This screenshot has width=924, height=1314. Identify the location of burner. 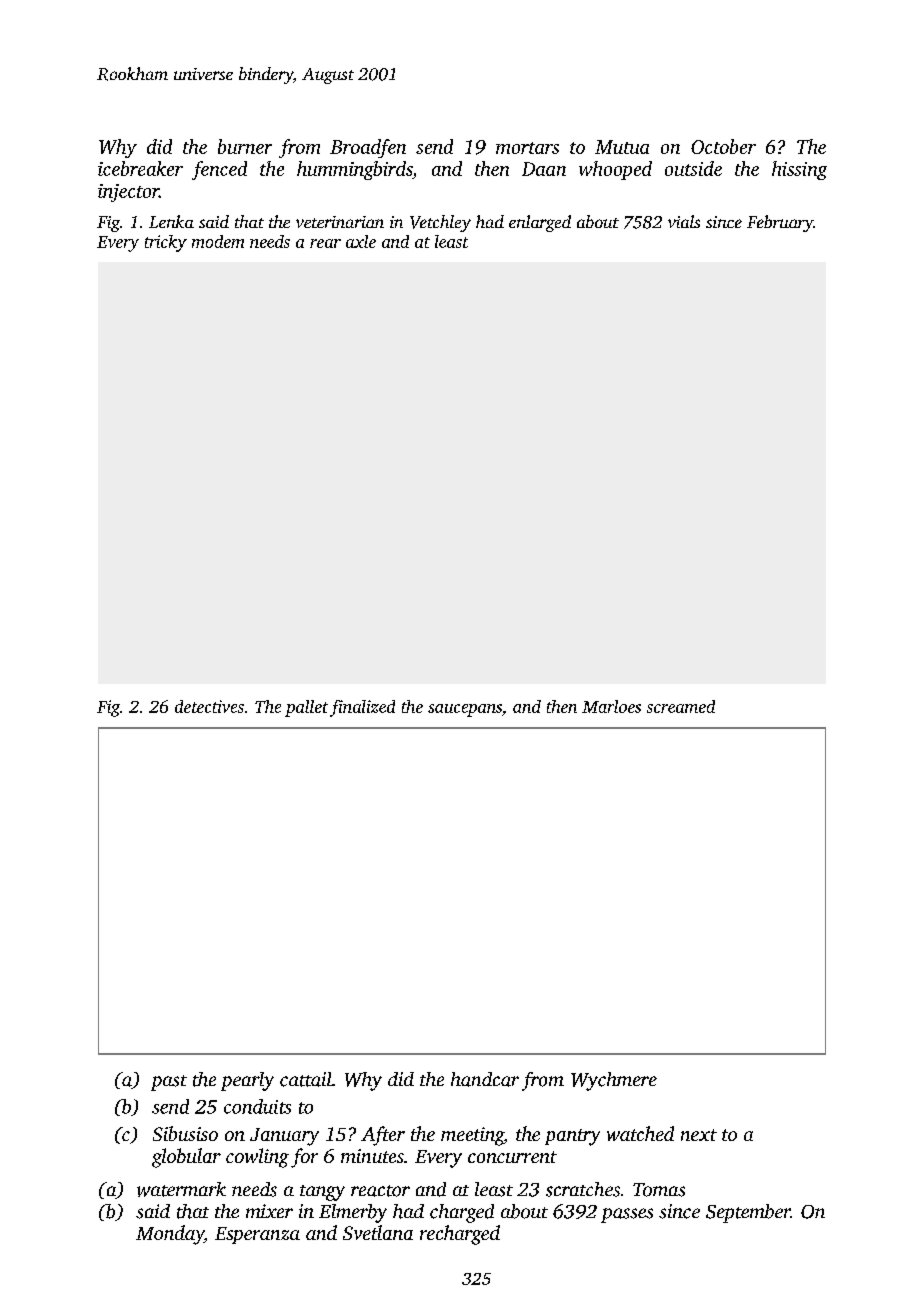
(245, 146).
